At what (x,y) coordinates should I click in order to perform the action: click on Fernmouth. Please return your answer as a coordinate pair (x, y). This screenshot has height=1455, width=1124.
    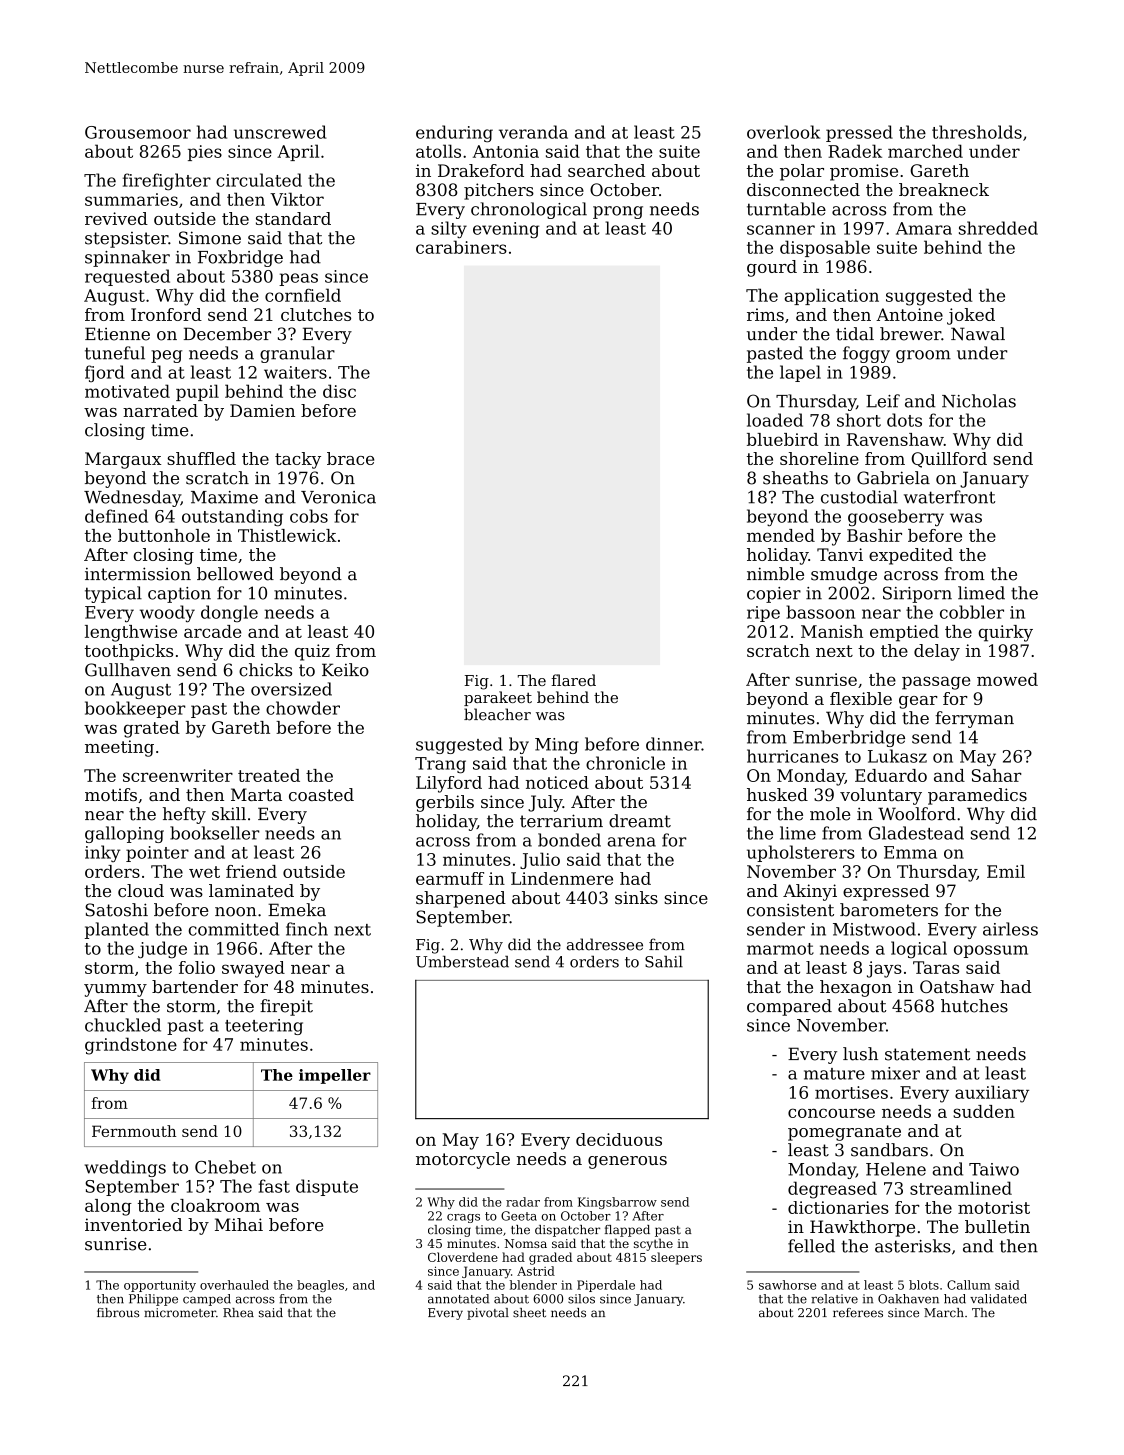
    Looking at the image, I should click on (134, 1131).
